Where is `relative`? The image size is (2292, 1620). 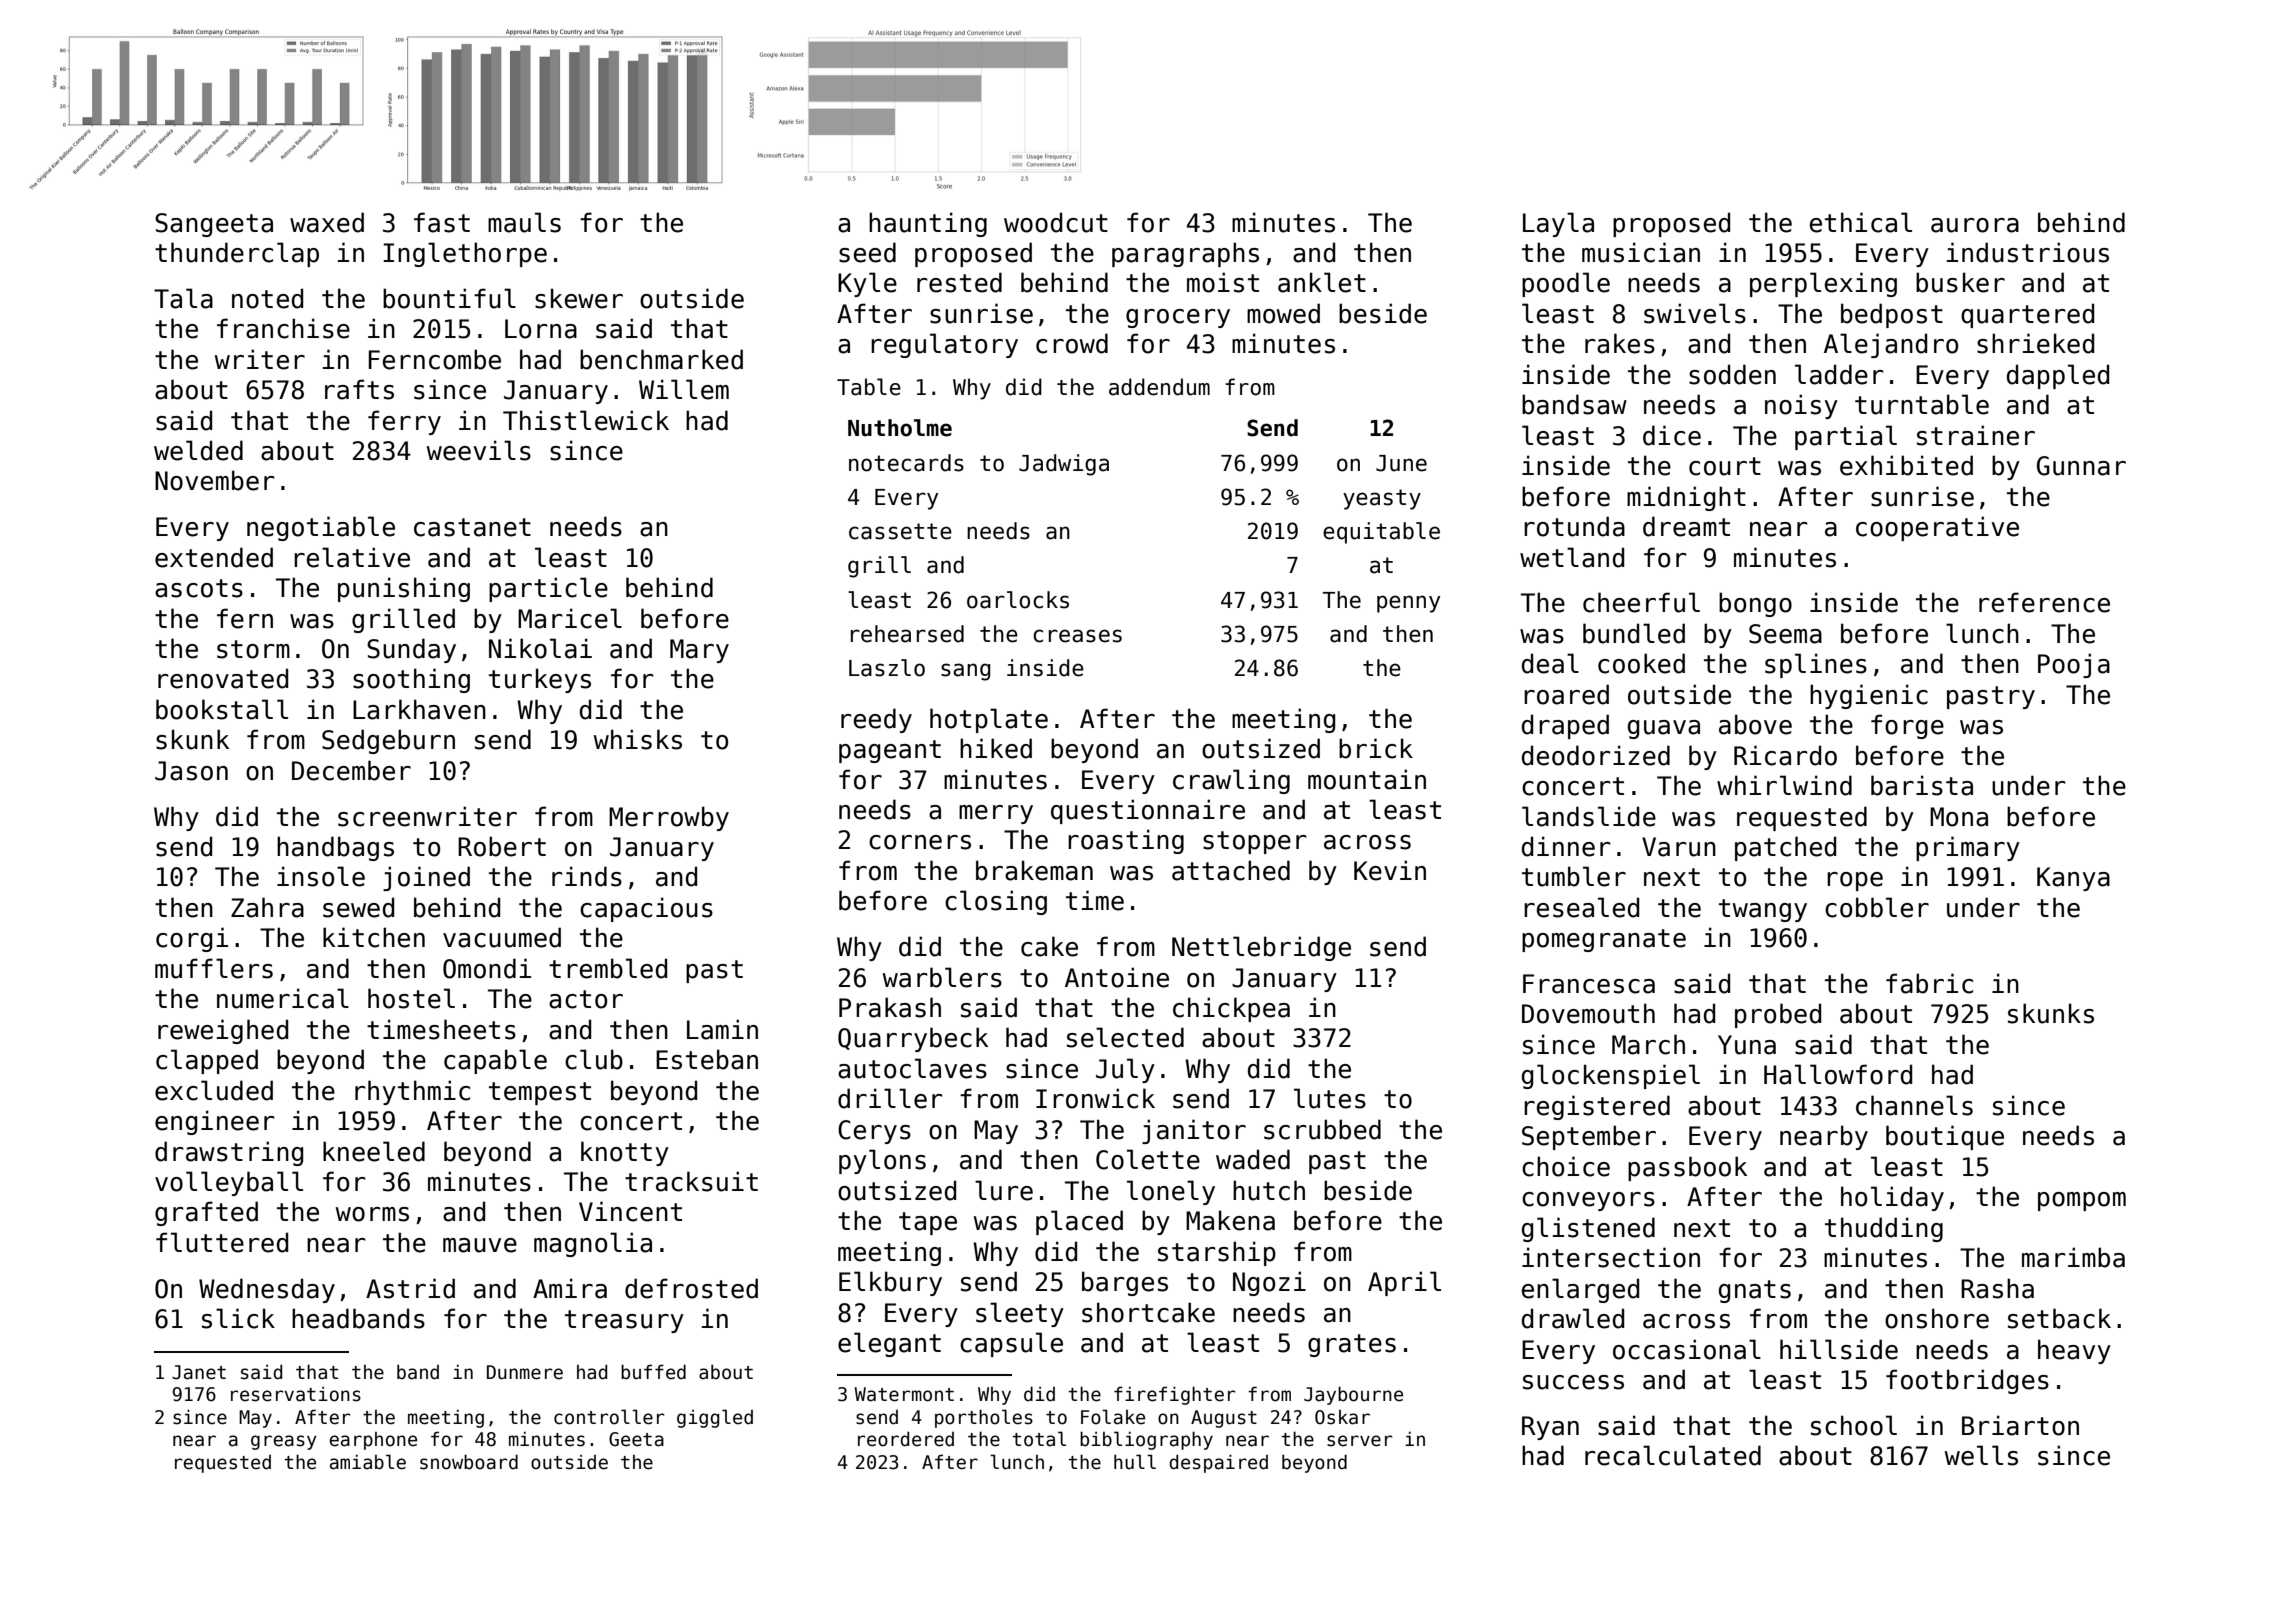 relative is located at coordinates (352, 557).
